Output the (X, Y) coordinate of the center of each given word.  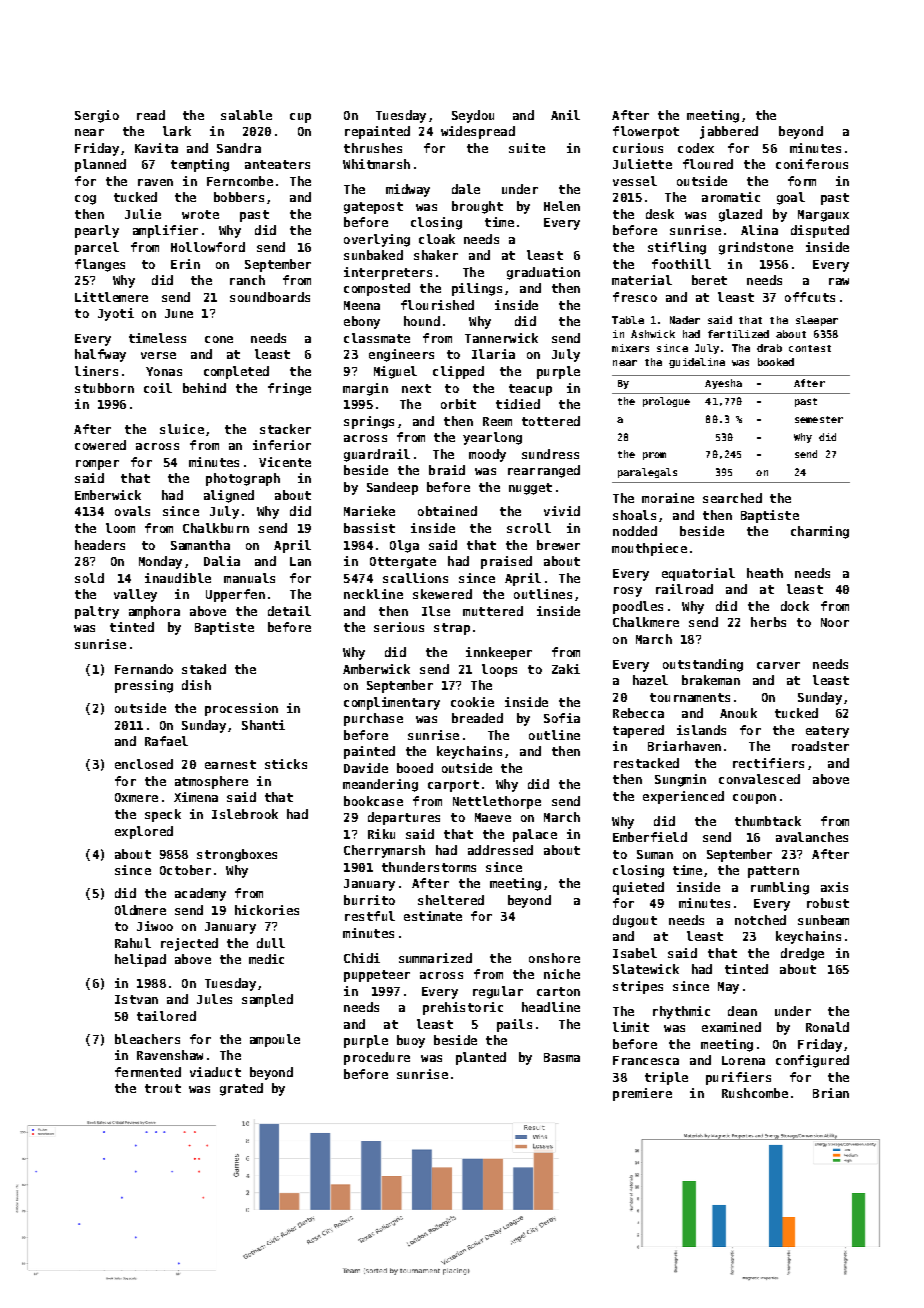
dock (795, 606)
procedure (377, 1058)
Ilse (436, 611)
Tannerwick (501, 338)
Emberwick (108, 495)
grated (241, 1089)
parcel (97, 248)
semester (819, 419)
